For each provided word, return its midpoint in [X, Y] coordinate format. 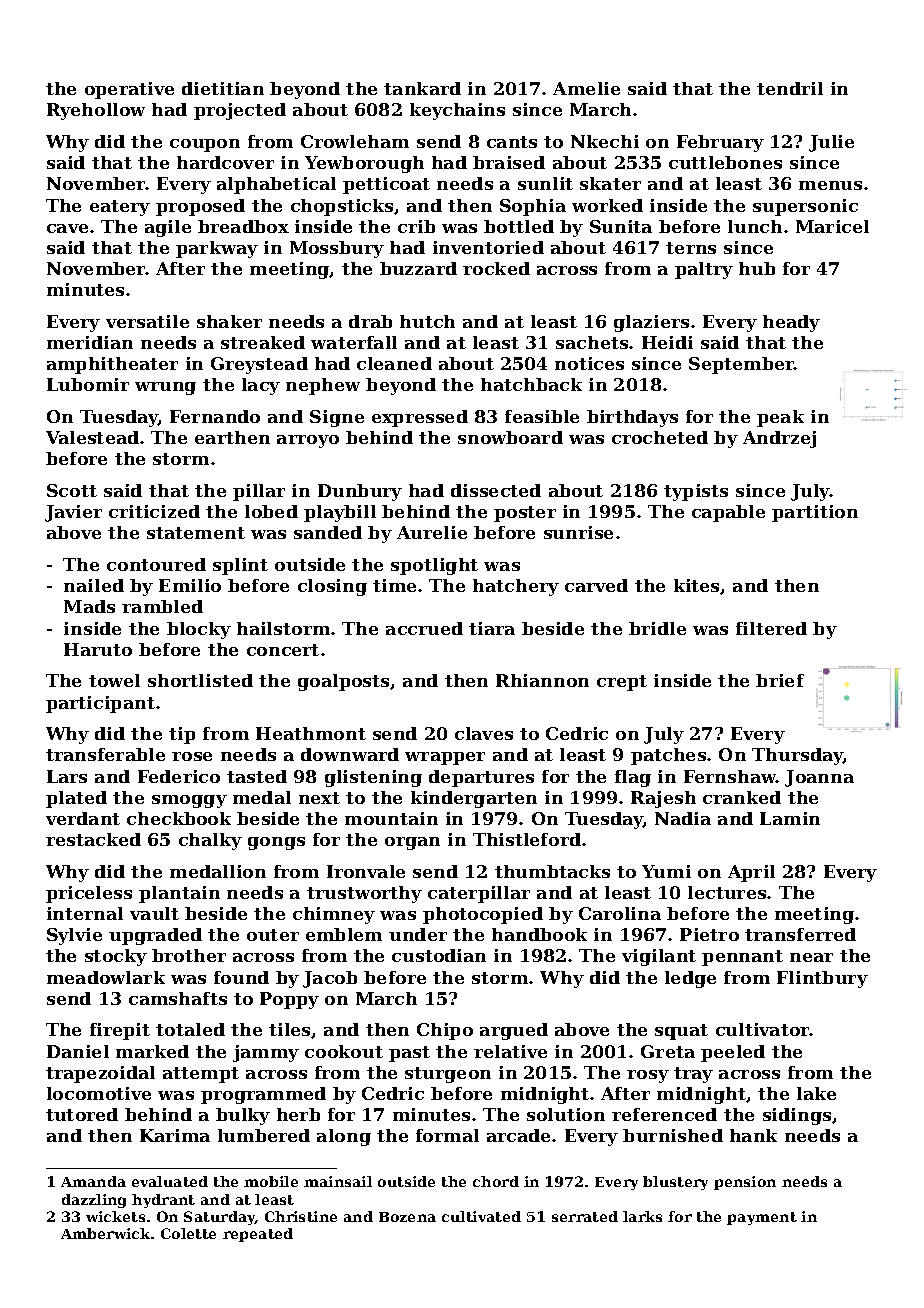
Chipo [445, 1031]
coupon [205, 145]
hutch [427, 321]
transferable [105, 754]
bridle [657, 628]
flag [633, 778]
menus [830, 185]
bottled [519, 226]
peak [780, 418]
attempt [201, 1075]
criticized [154, 511]
